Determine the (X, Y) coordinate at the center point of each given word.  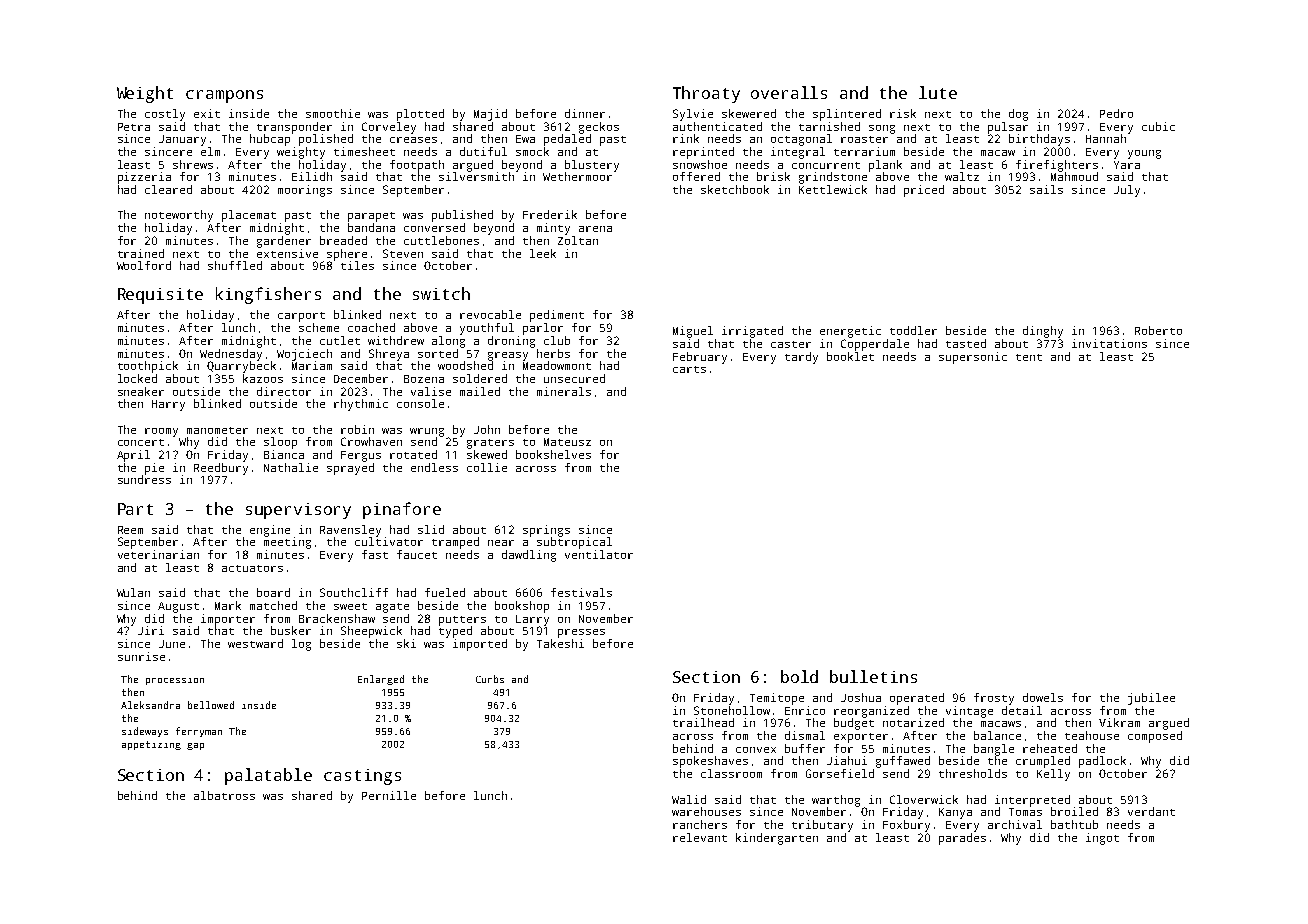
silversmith (476, 176)
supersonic (973, 358)
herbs (553, 353)
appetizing (151, 745)
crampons (224, 96)
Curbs (490, 679)
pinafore (402, 510)
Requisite (160, 296)
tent (1029, 357)
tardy (801, 358)
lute (938, 92)
